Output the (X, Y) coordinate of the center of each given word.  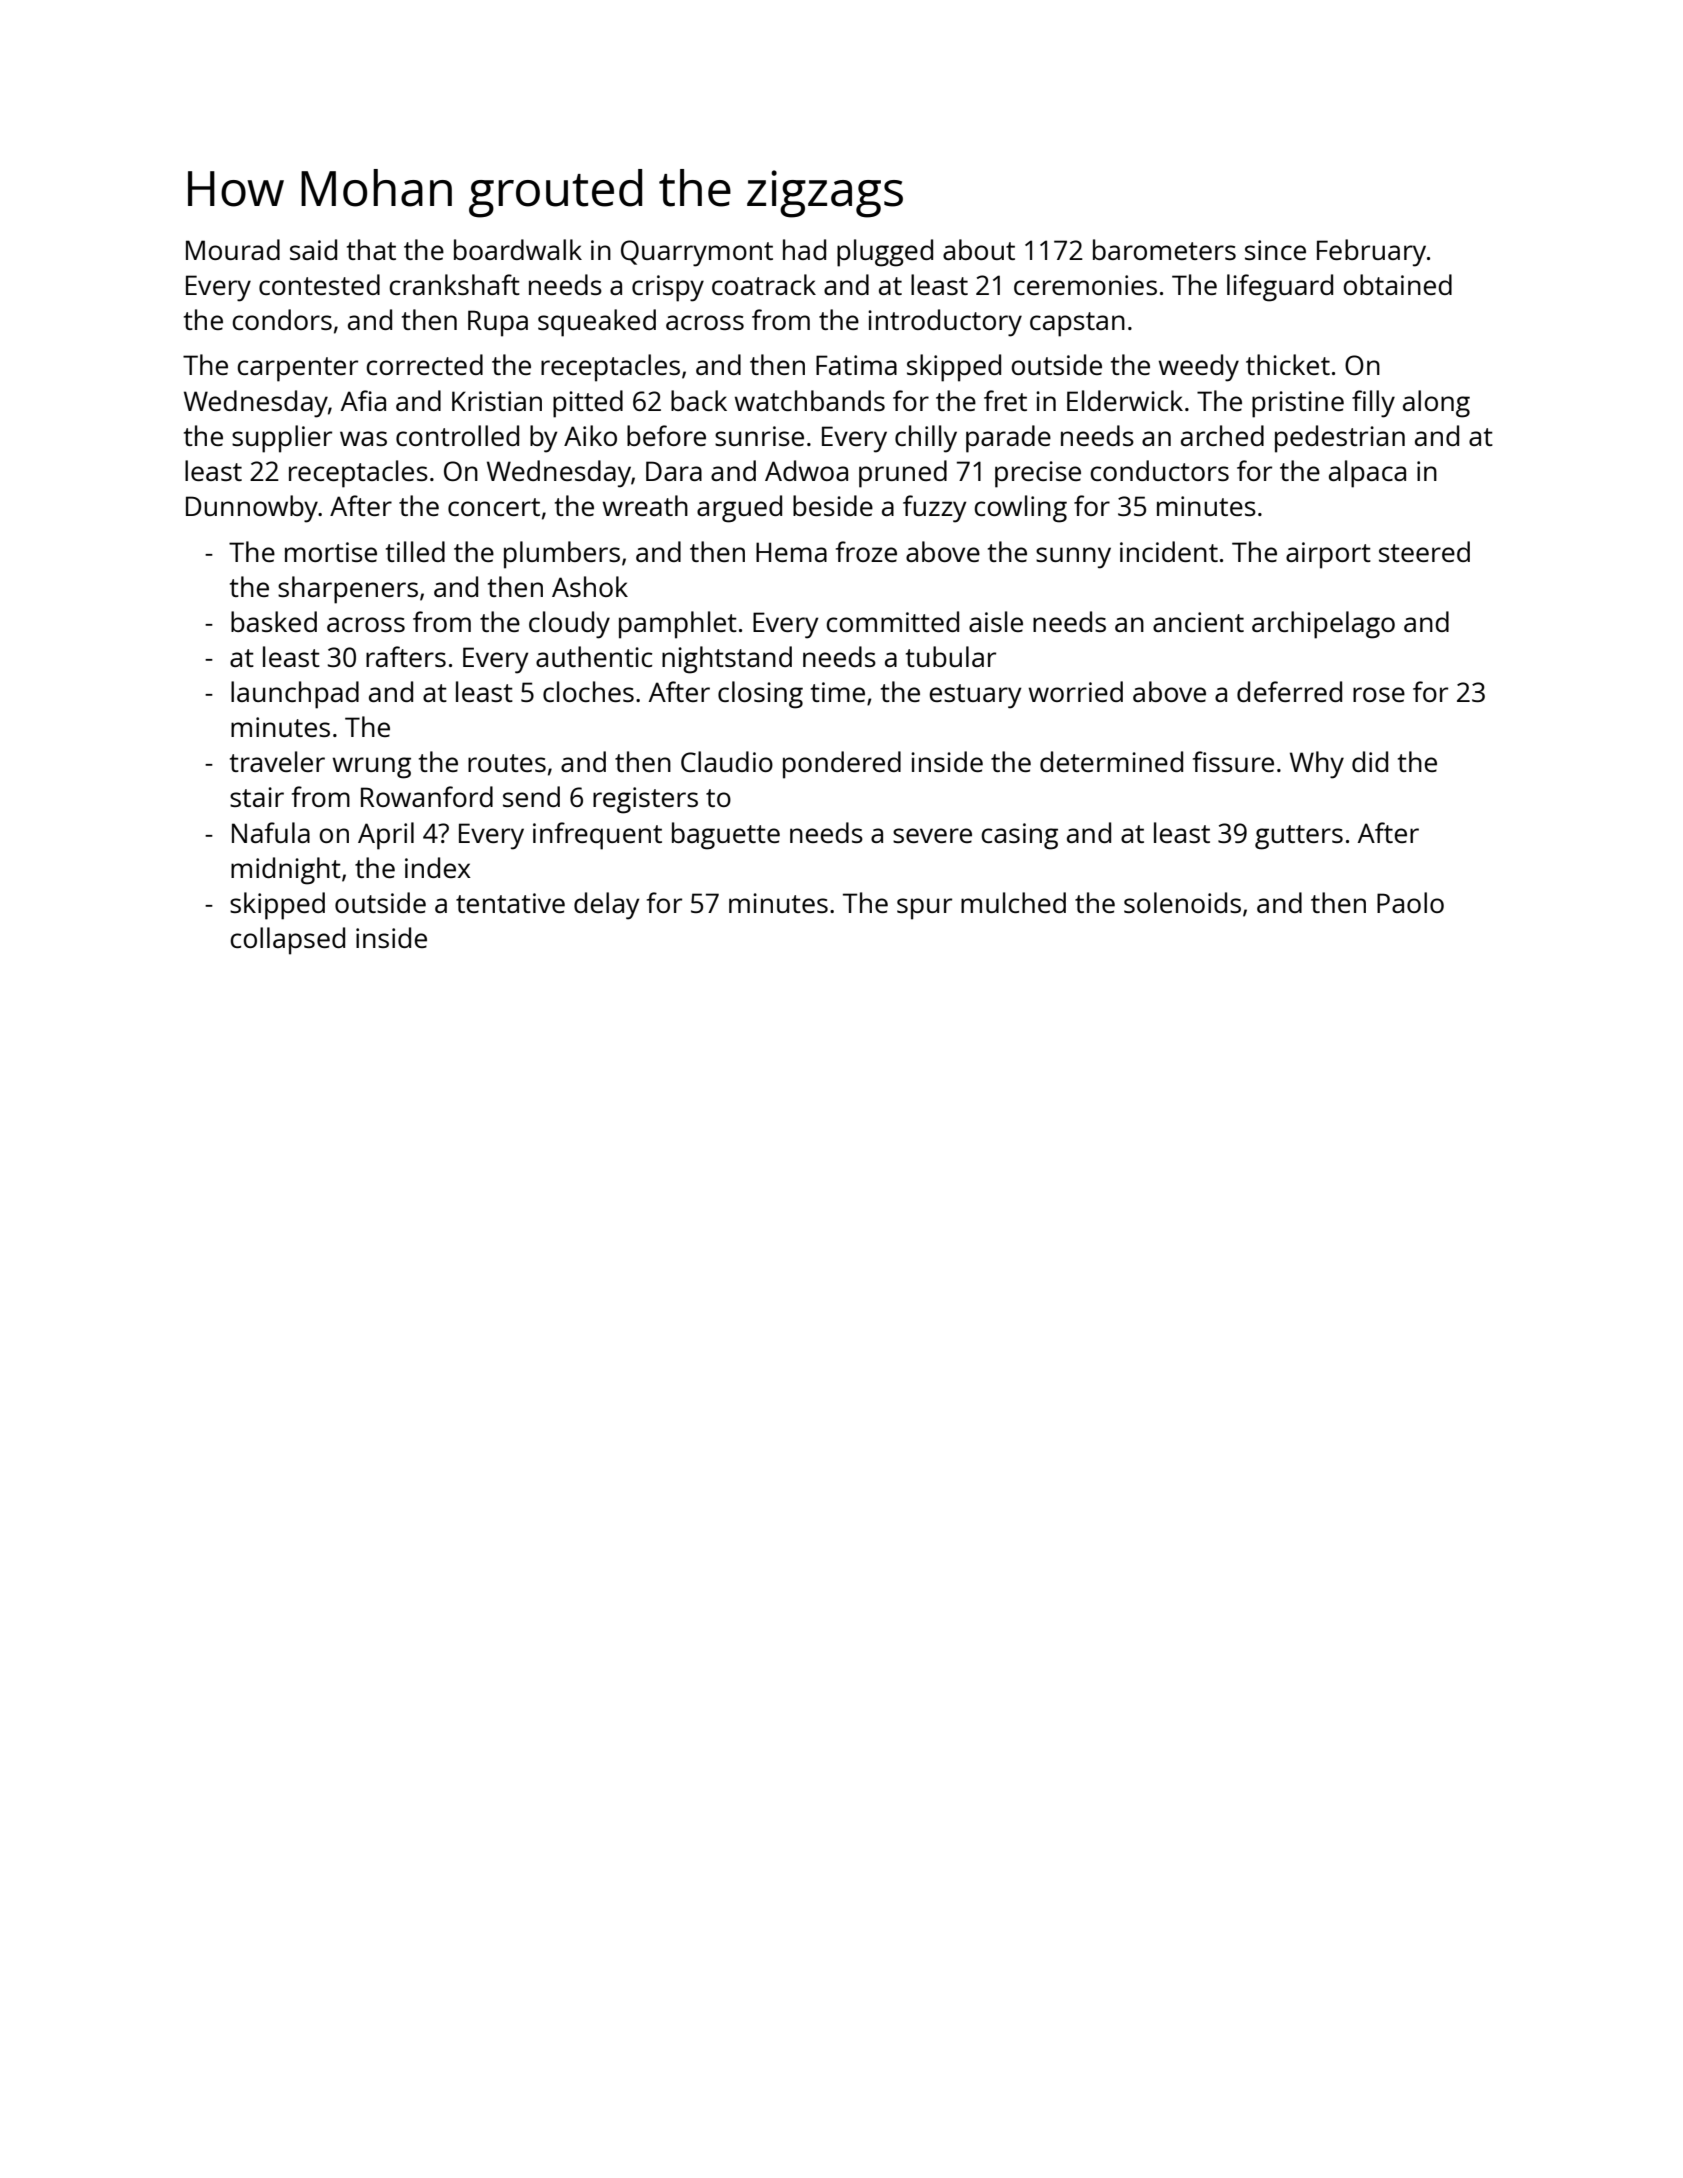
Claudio (727, 761)
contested (319, 284)
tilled (415, 551)
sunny (1073, 558)
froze (866, 551)
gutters (1299, 837)
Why (1317, 765)
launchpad (295, 695)
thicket (1288, 364)
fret (1005, 400)
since (1275, 250)
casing (1020, 836)
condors (282, 319)
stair (257, 797)
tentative (510, 903)
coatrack (764, 284)
